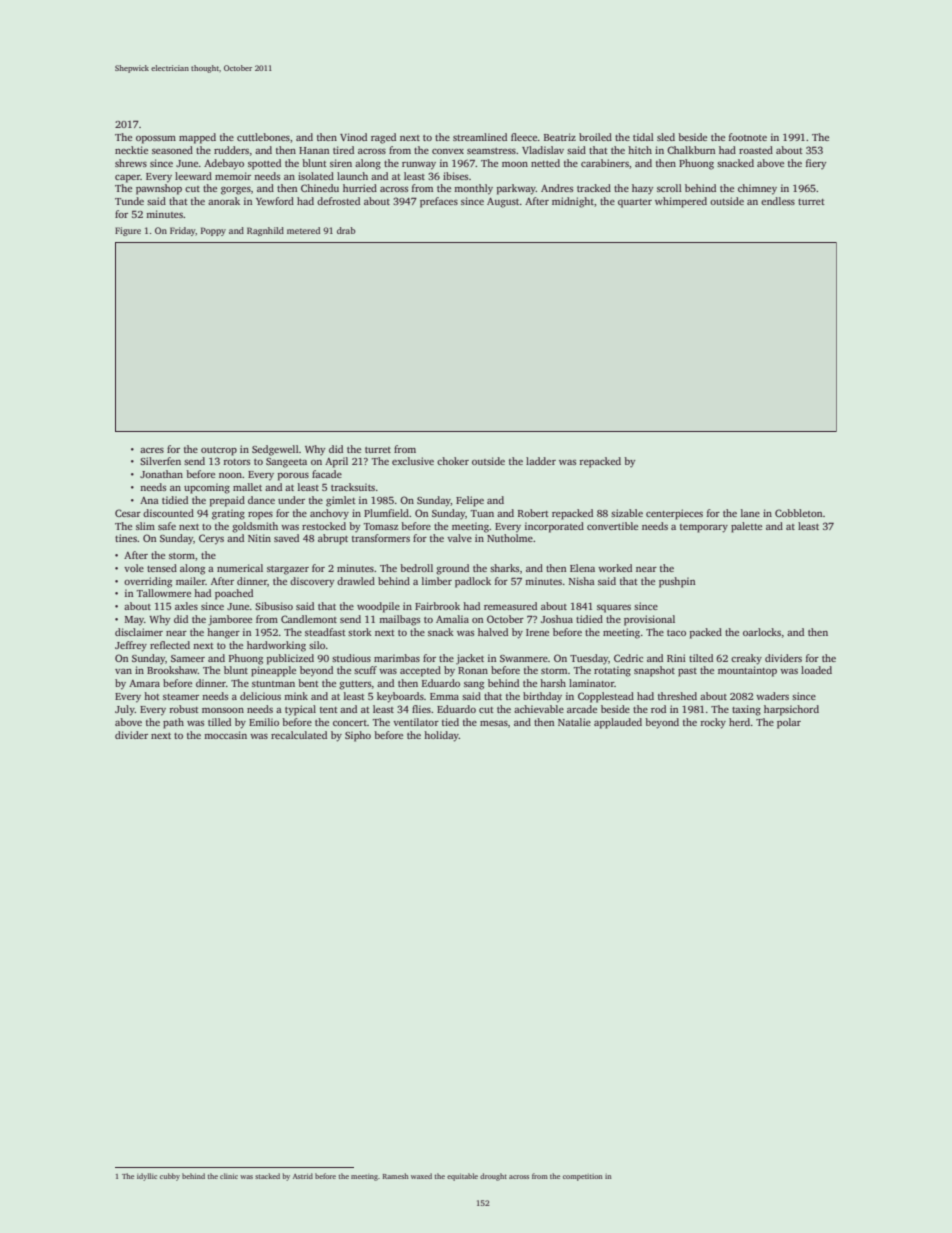  I want to click on holiday, so click(441, 736).
